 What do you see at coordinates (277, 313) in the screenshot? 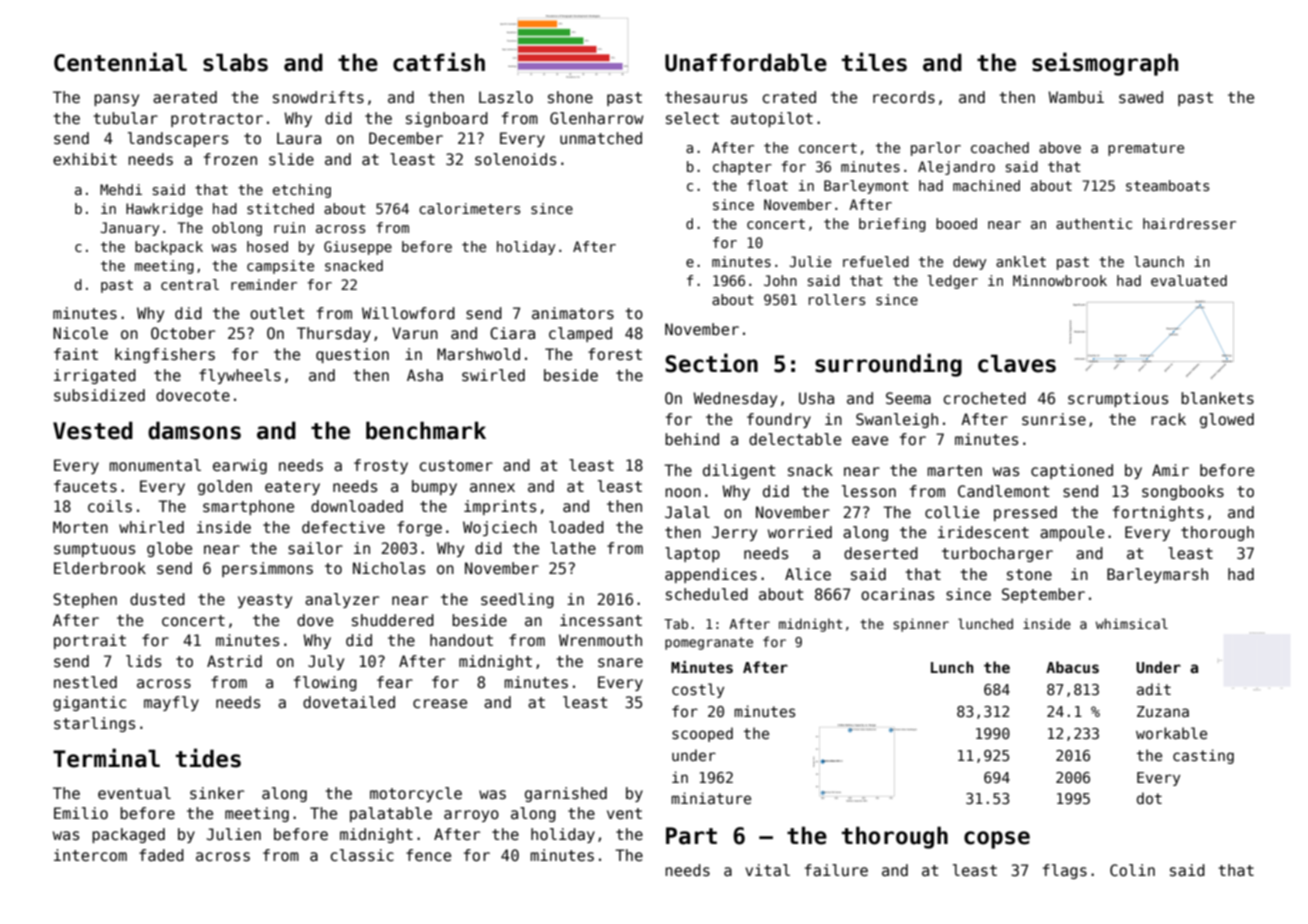
I see `outlet` at bounding box center [277, 313].
